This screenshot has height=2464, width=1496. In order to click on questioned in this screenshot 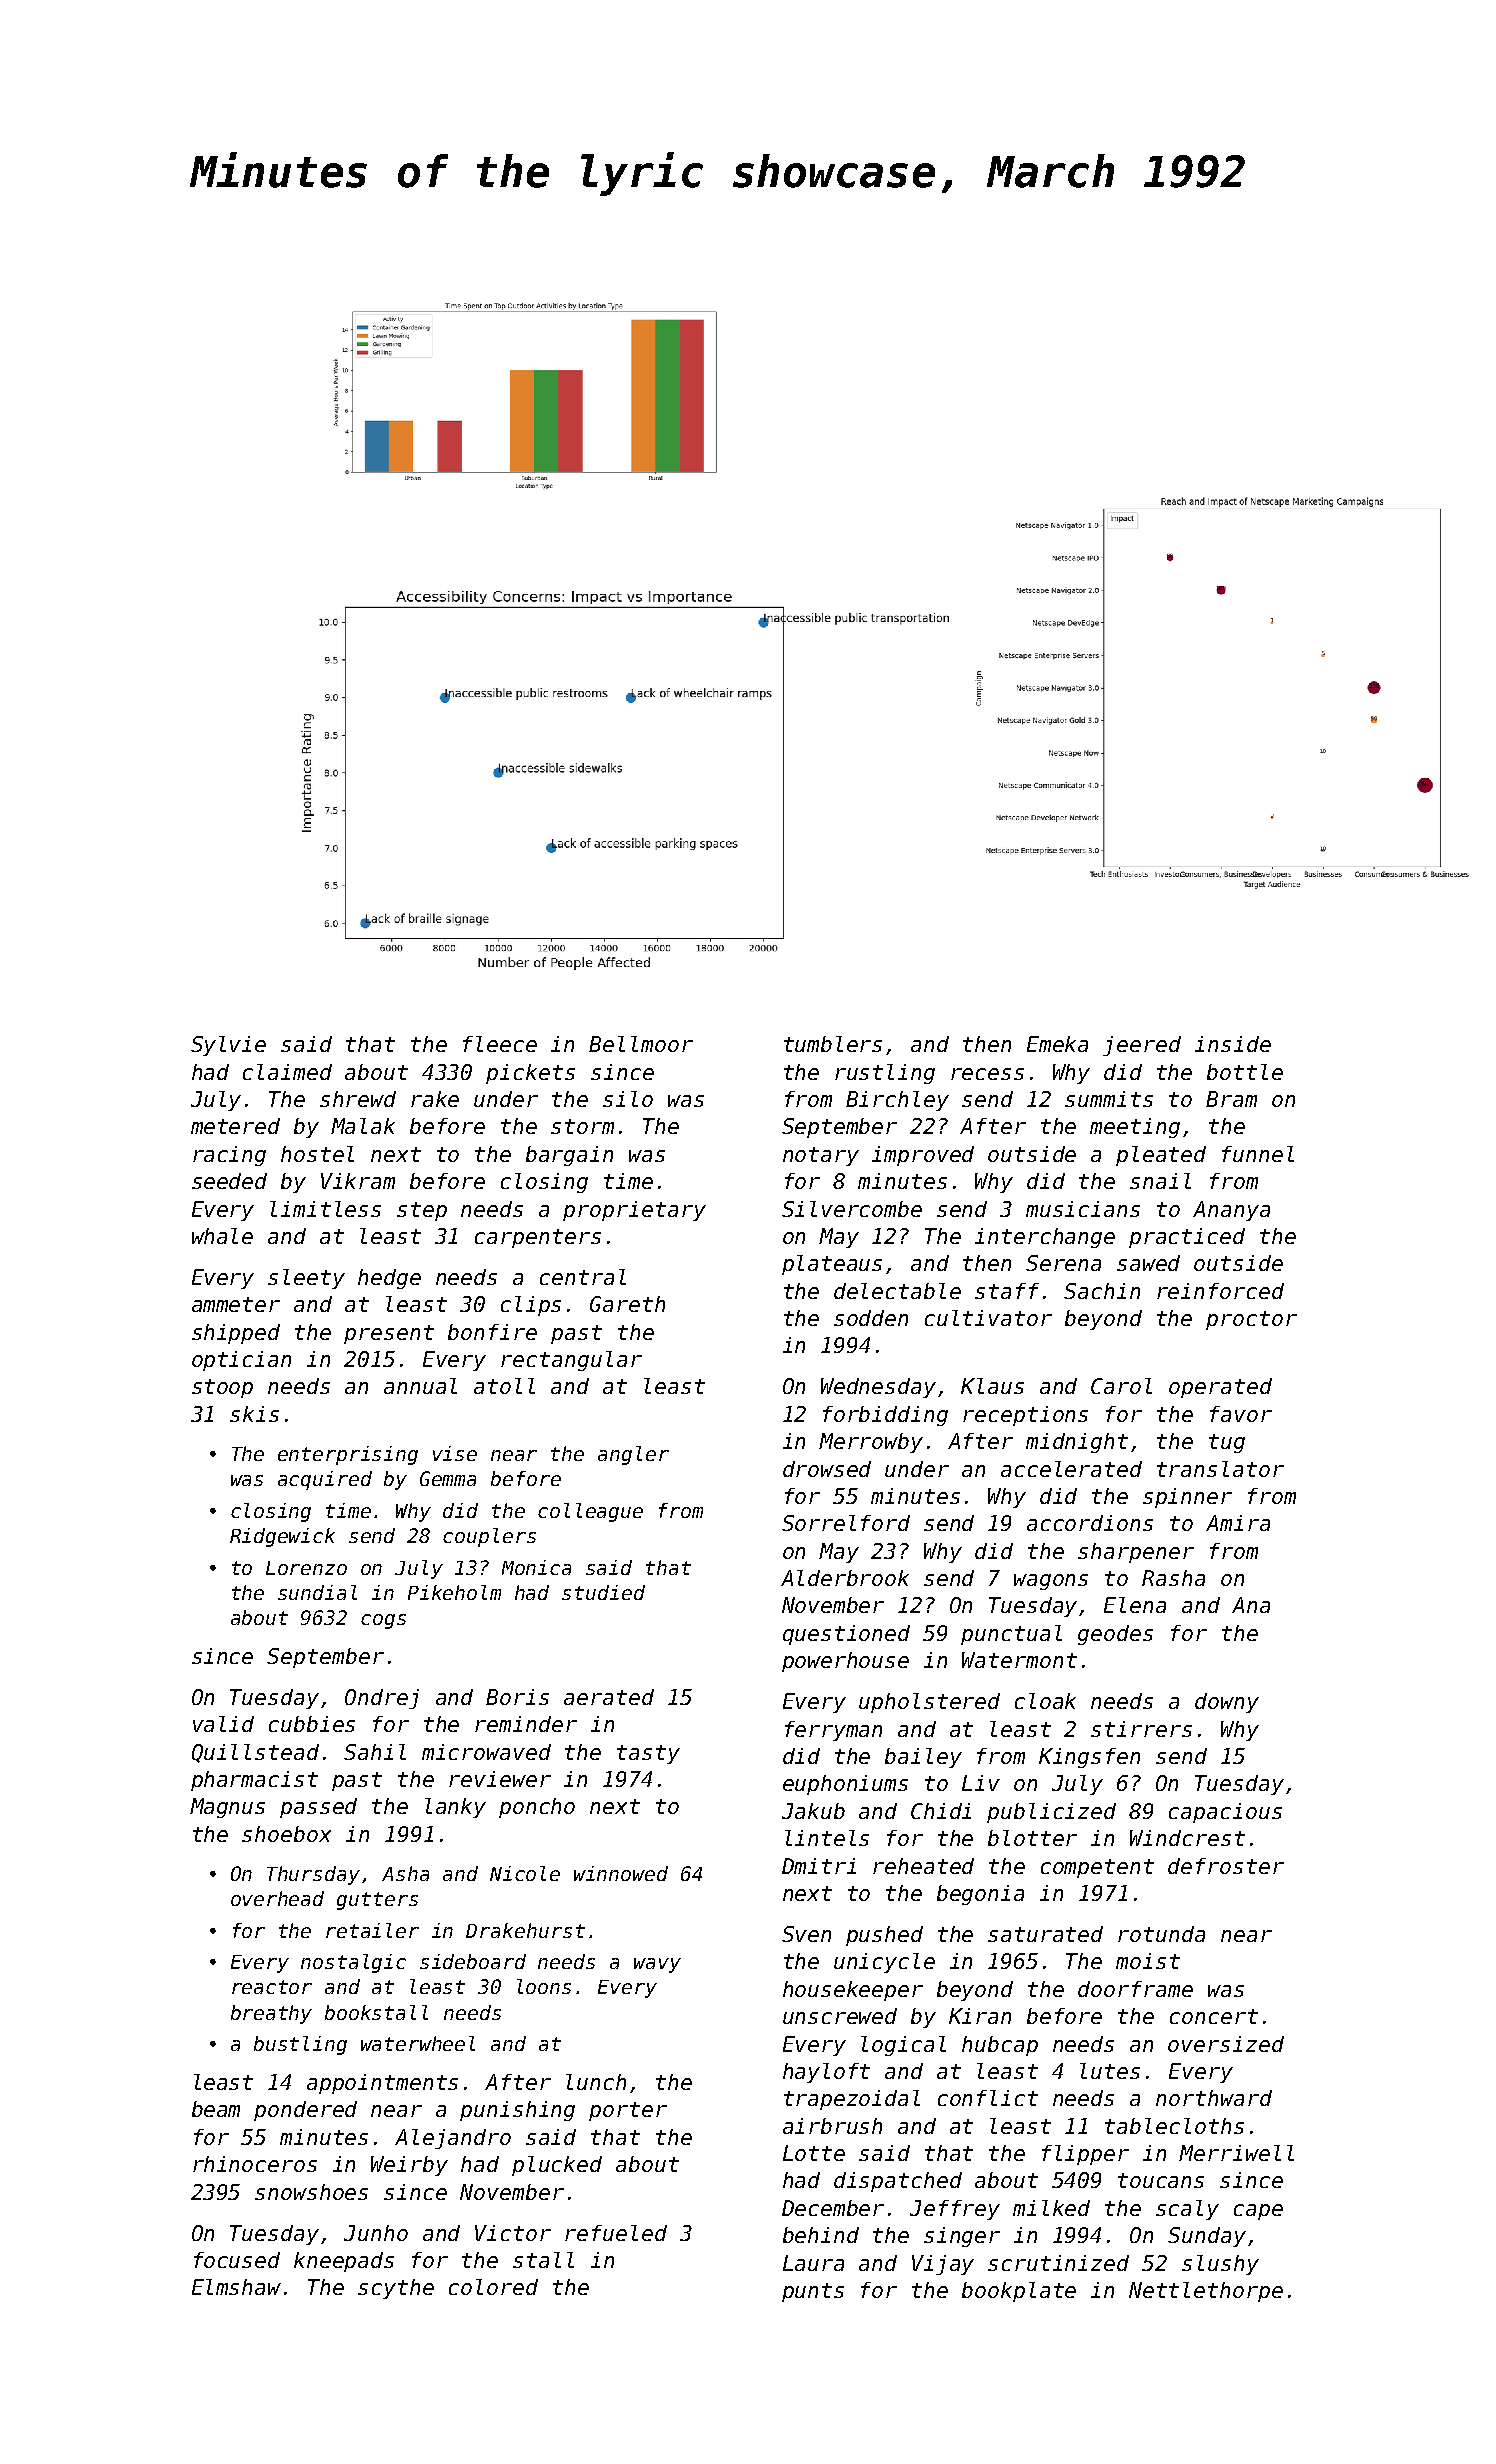, I will do `click(846, 1635)`.
